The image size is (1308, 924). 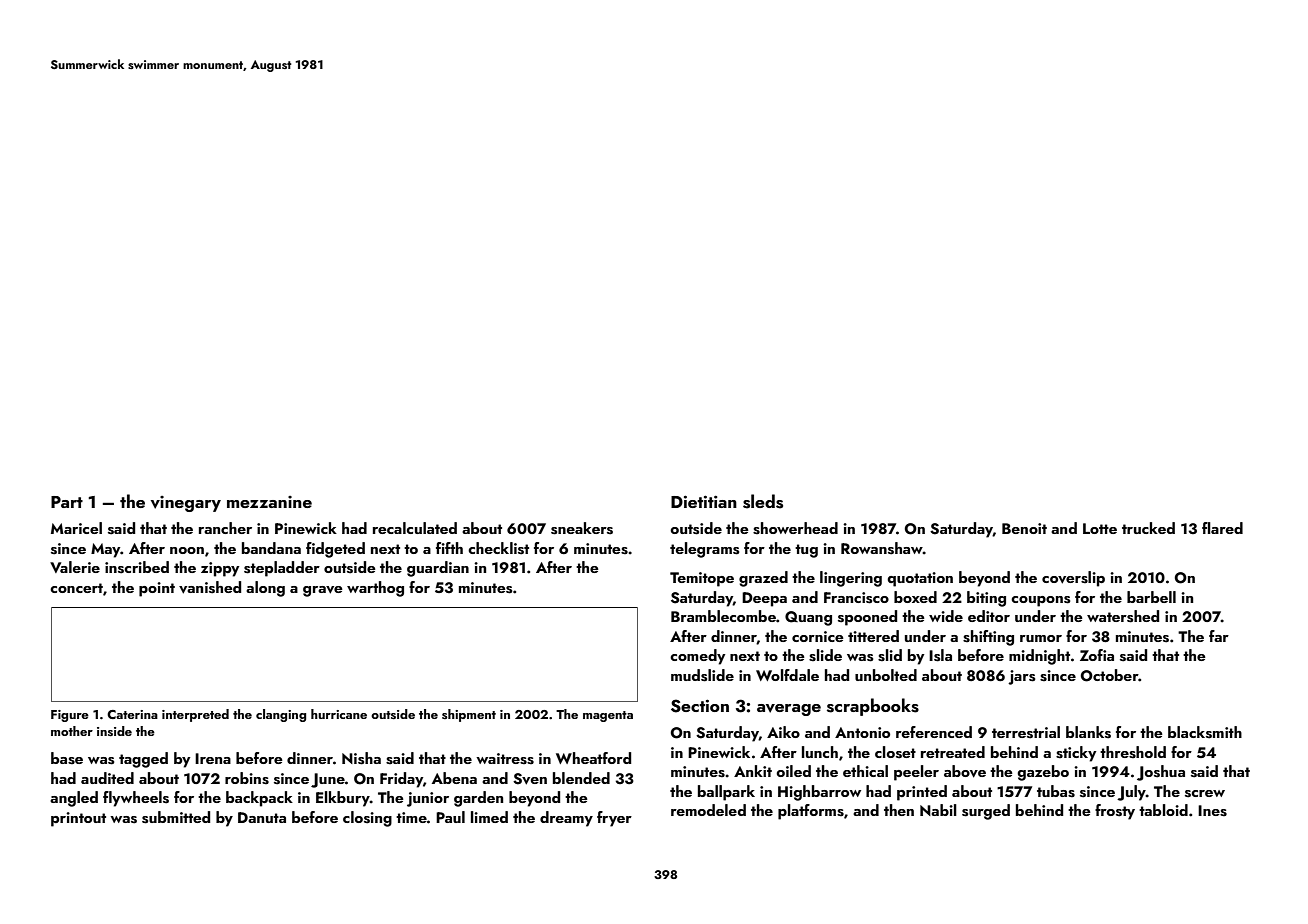 I want to click on flared, so click(x=1222, y=528).
